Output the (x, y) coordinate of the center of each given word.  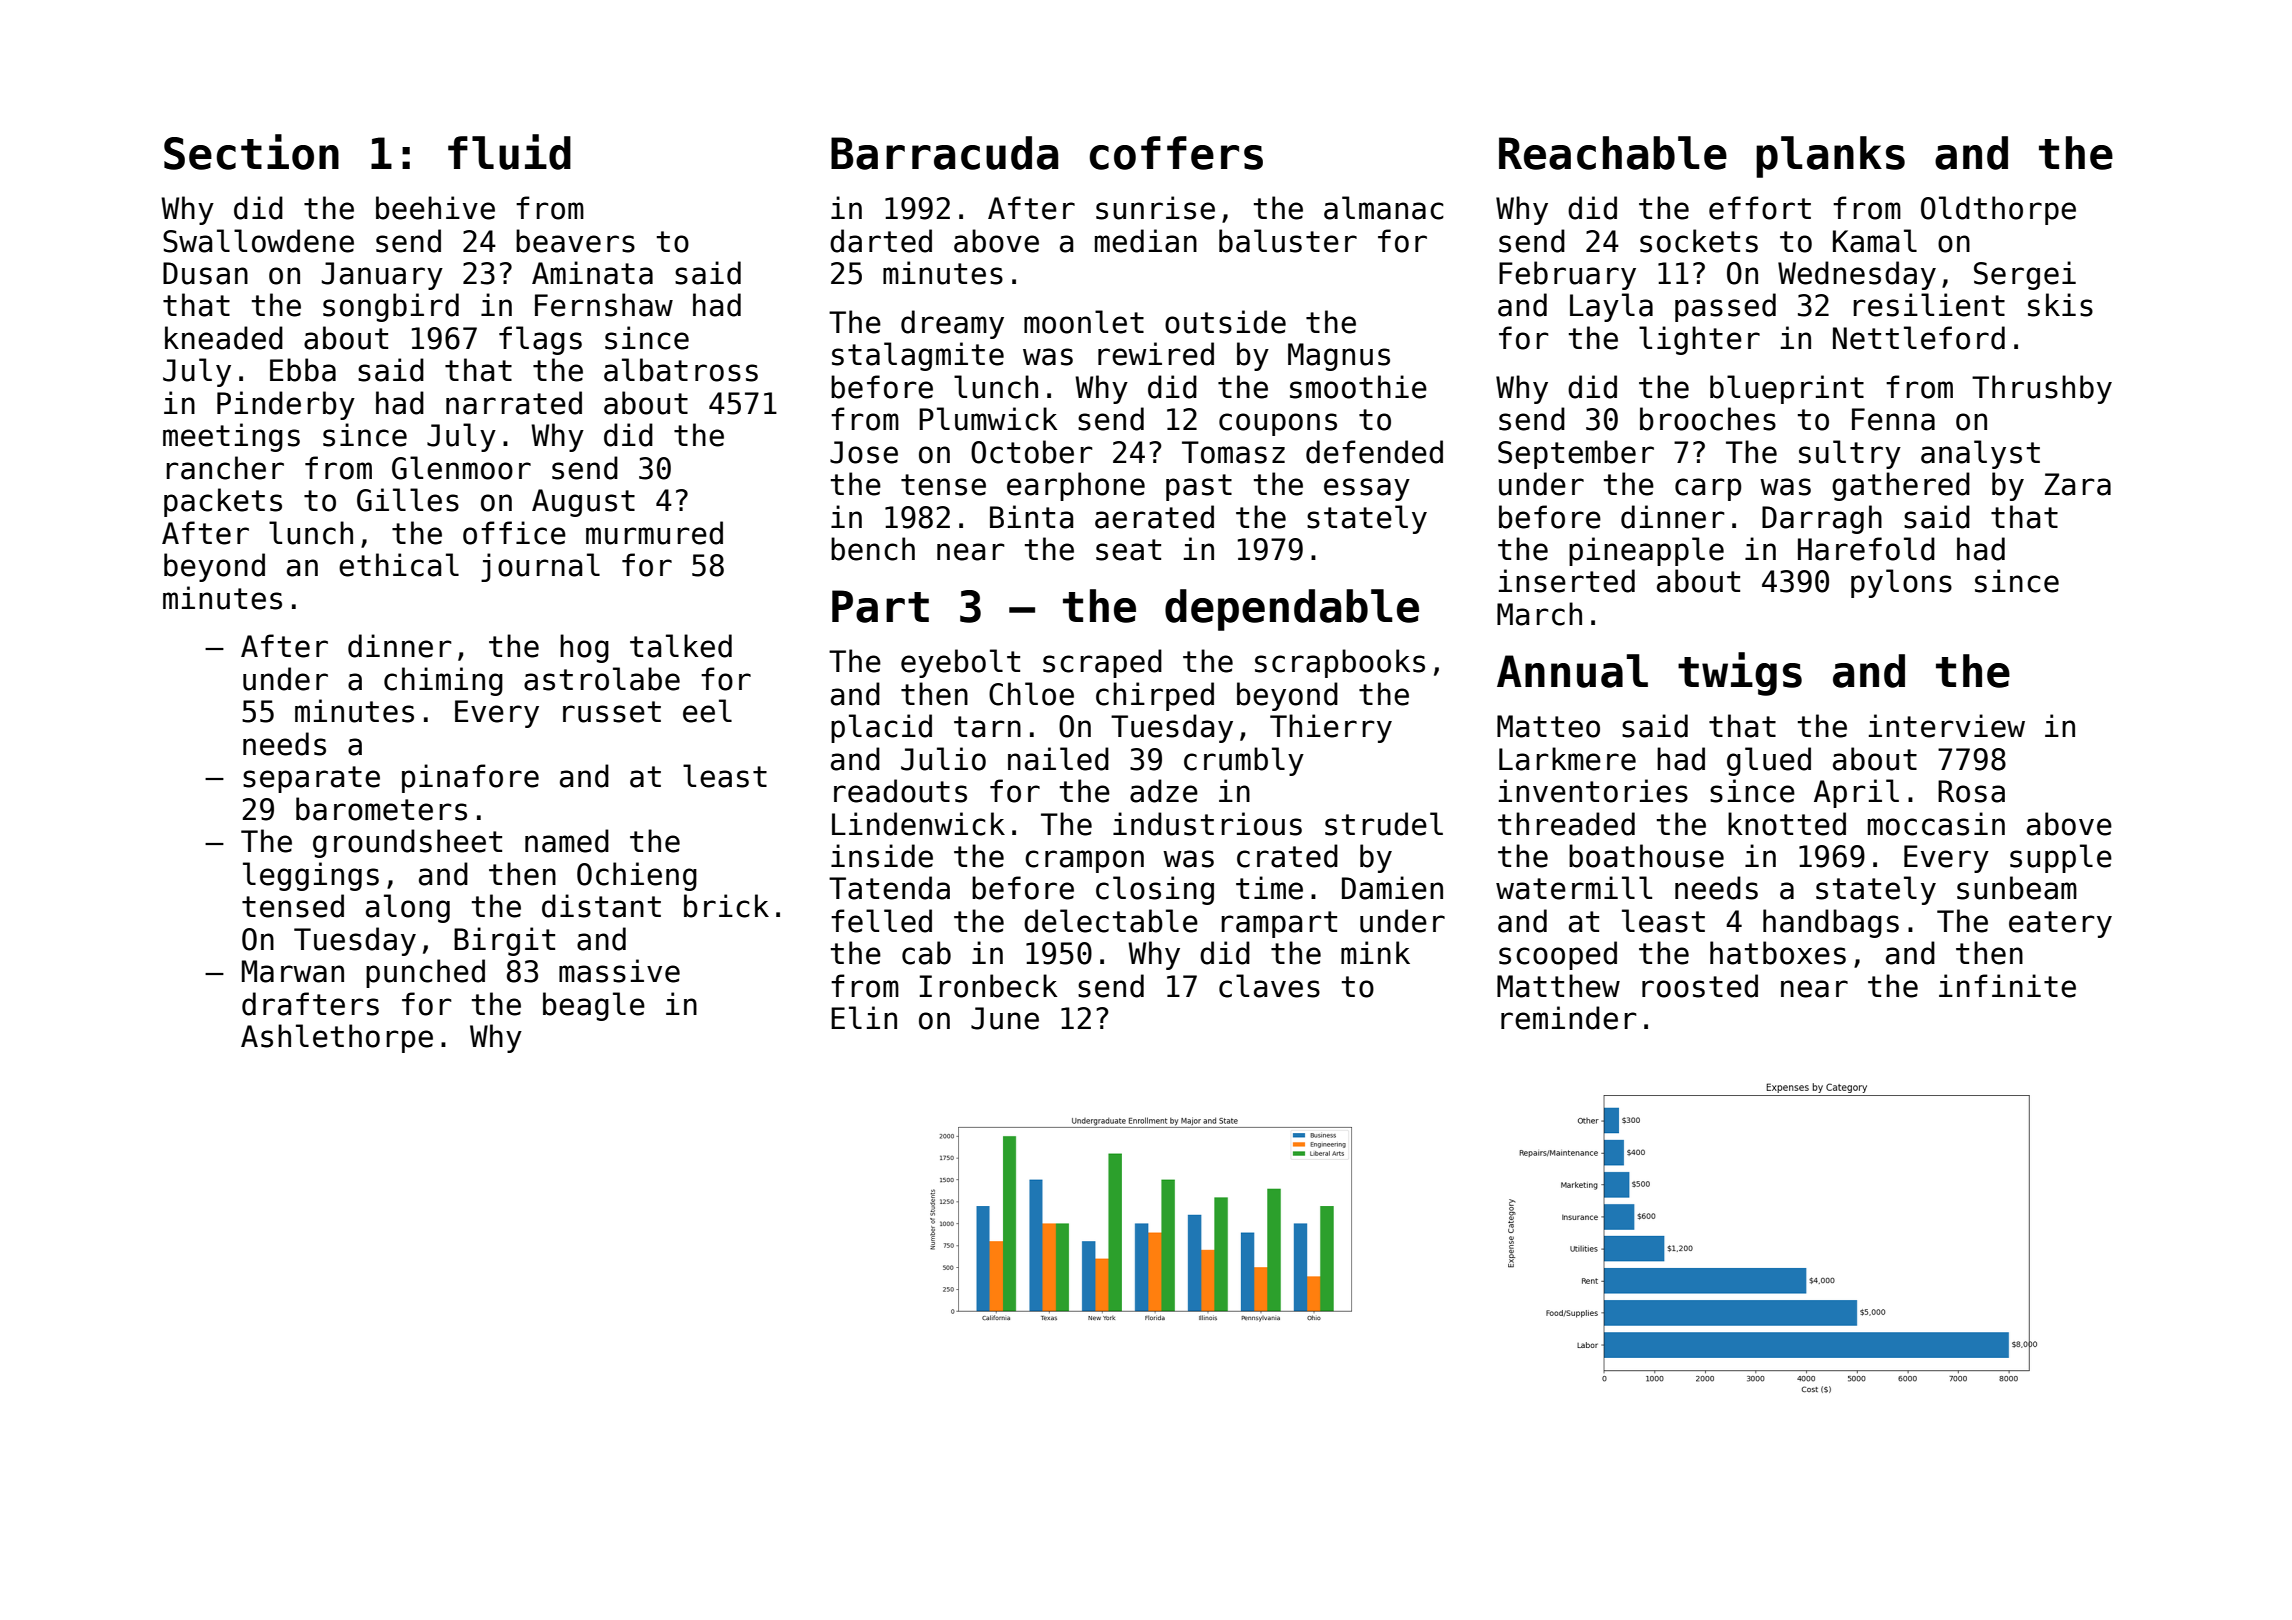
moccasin (1936, 824)
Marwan (293, 971)
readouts (900, 791)
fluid (509, 152)
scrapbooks (1340, 663)
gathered (1901, 486)
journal (540, 567)
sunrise (1155, 208)
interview (1947, 726)
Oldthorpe (1998, 210)
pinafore (470, 778)
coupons (1278, 424)
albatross (681, 370)
